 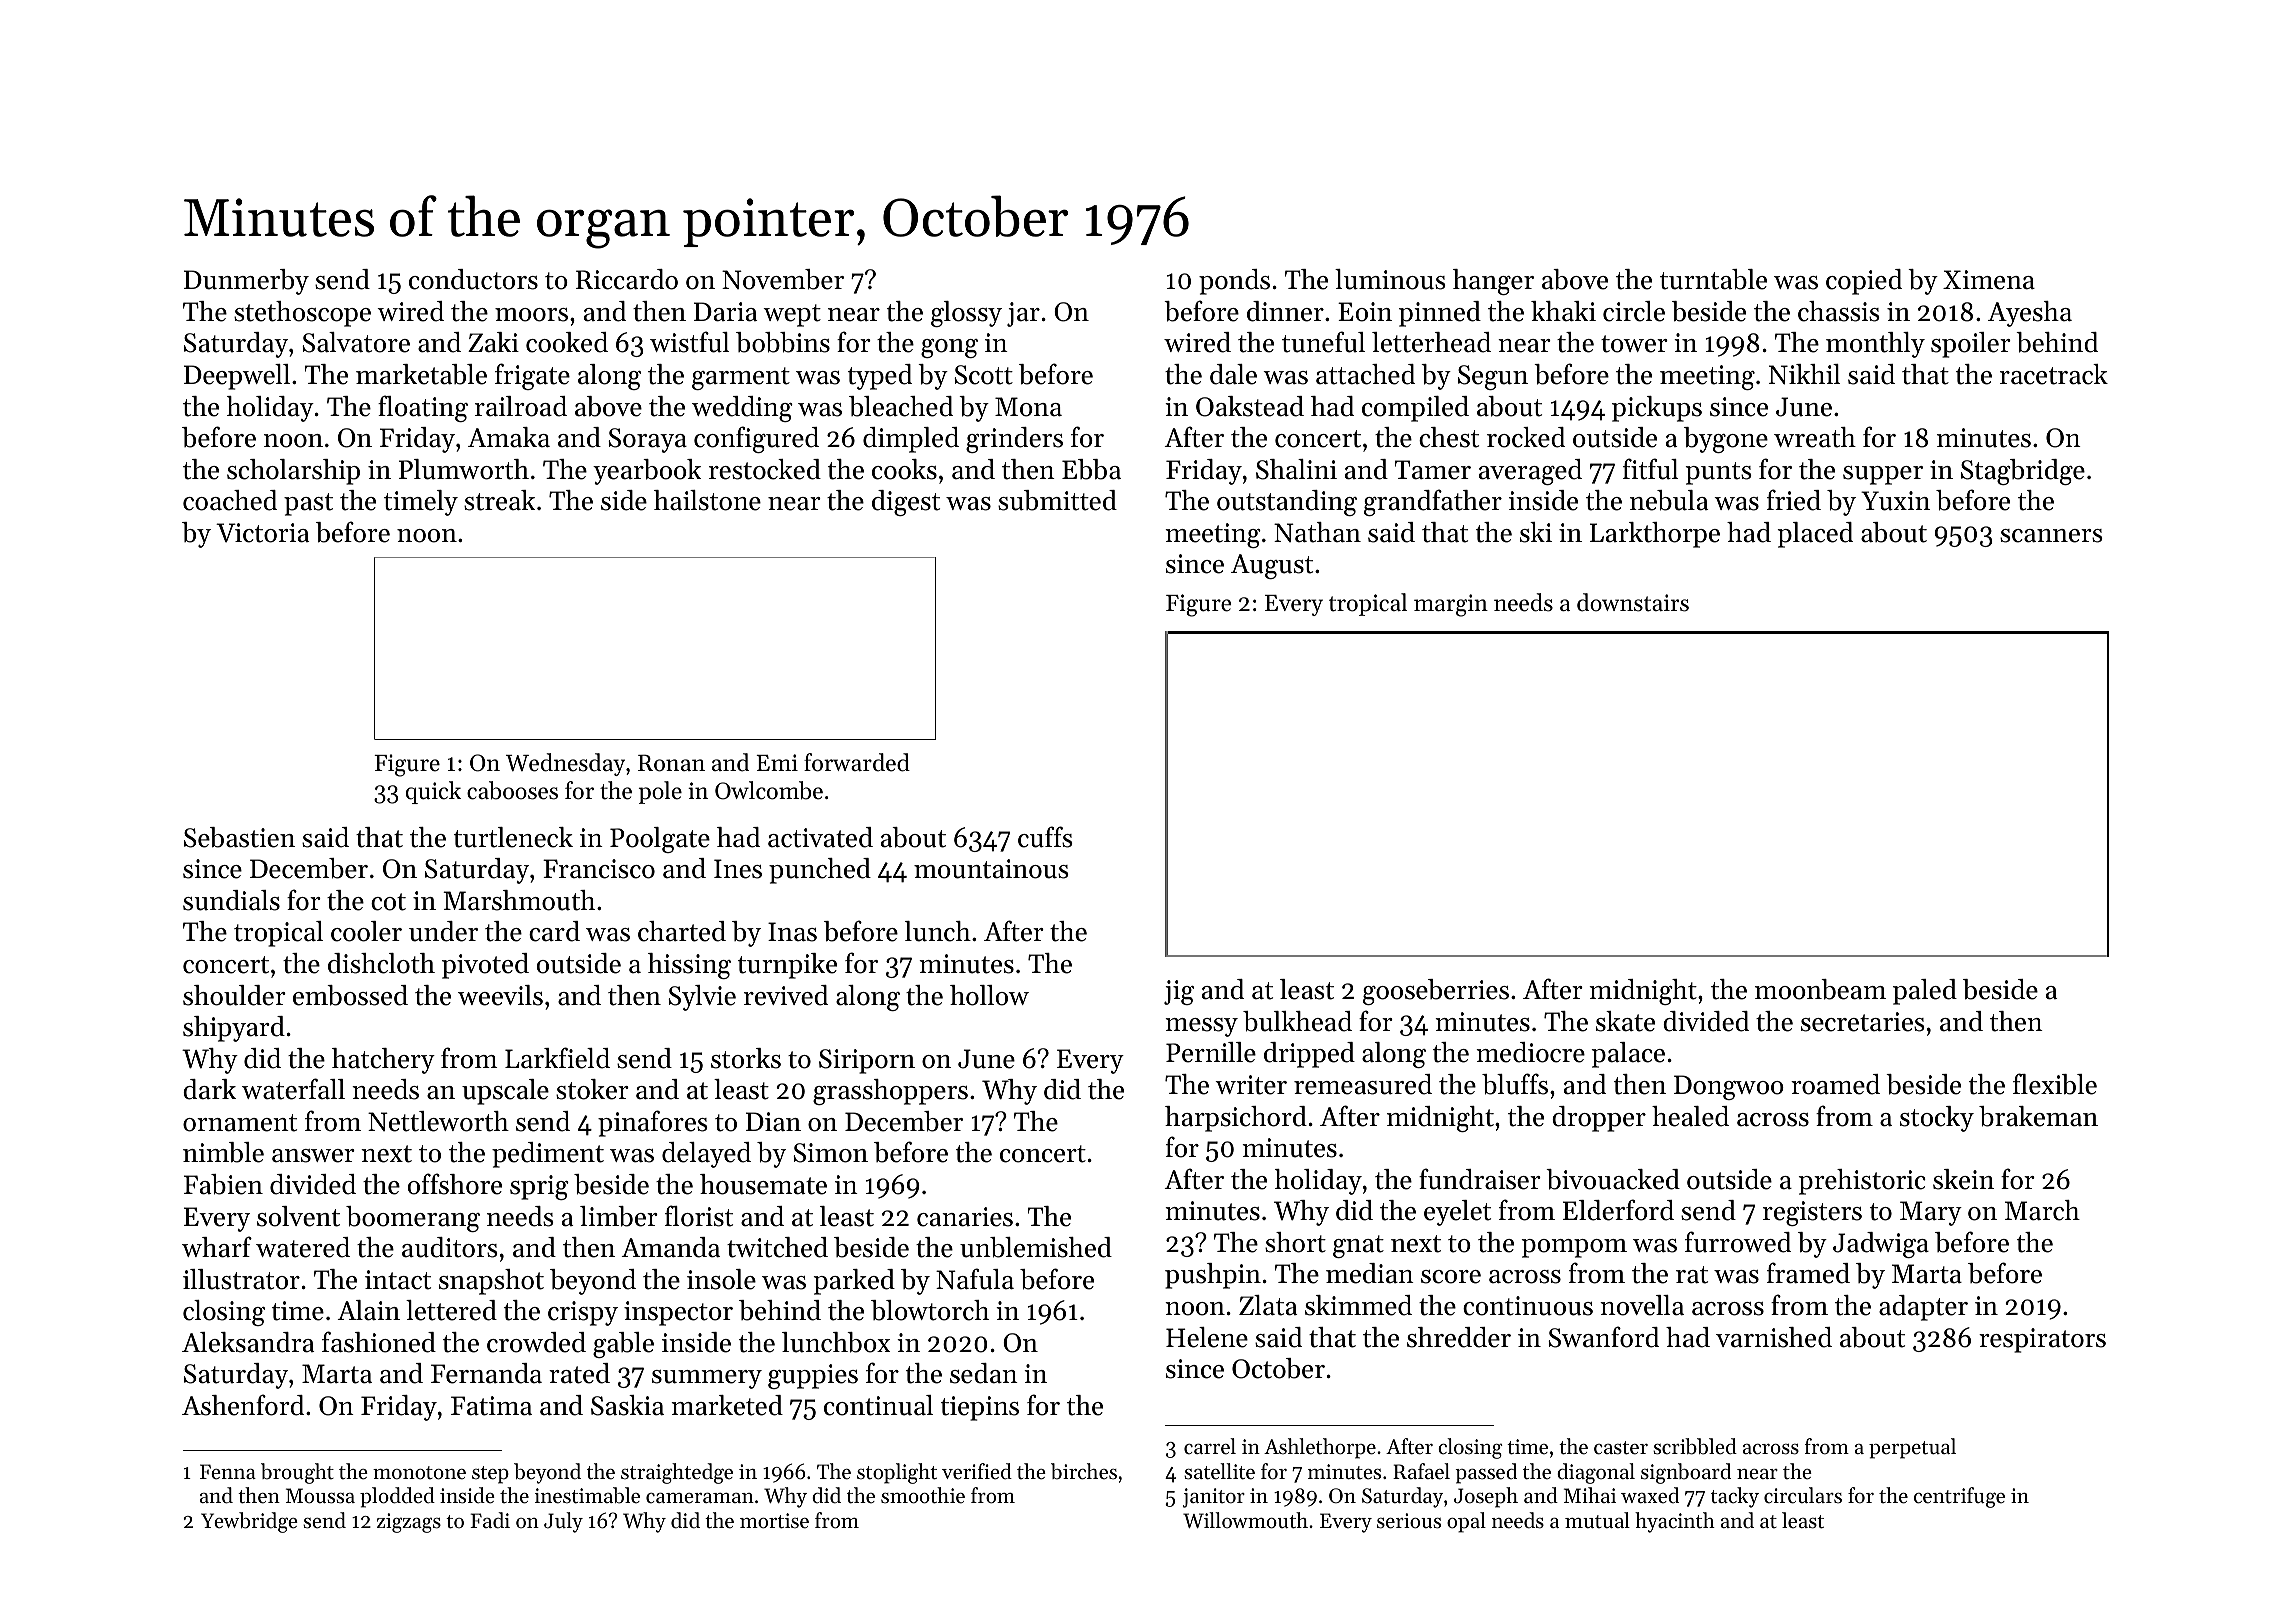 I want to click on Stagbridge, so click(x=2023, y=472).
